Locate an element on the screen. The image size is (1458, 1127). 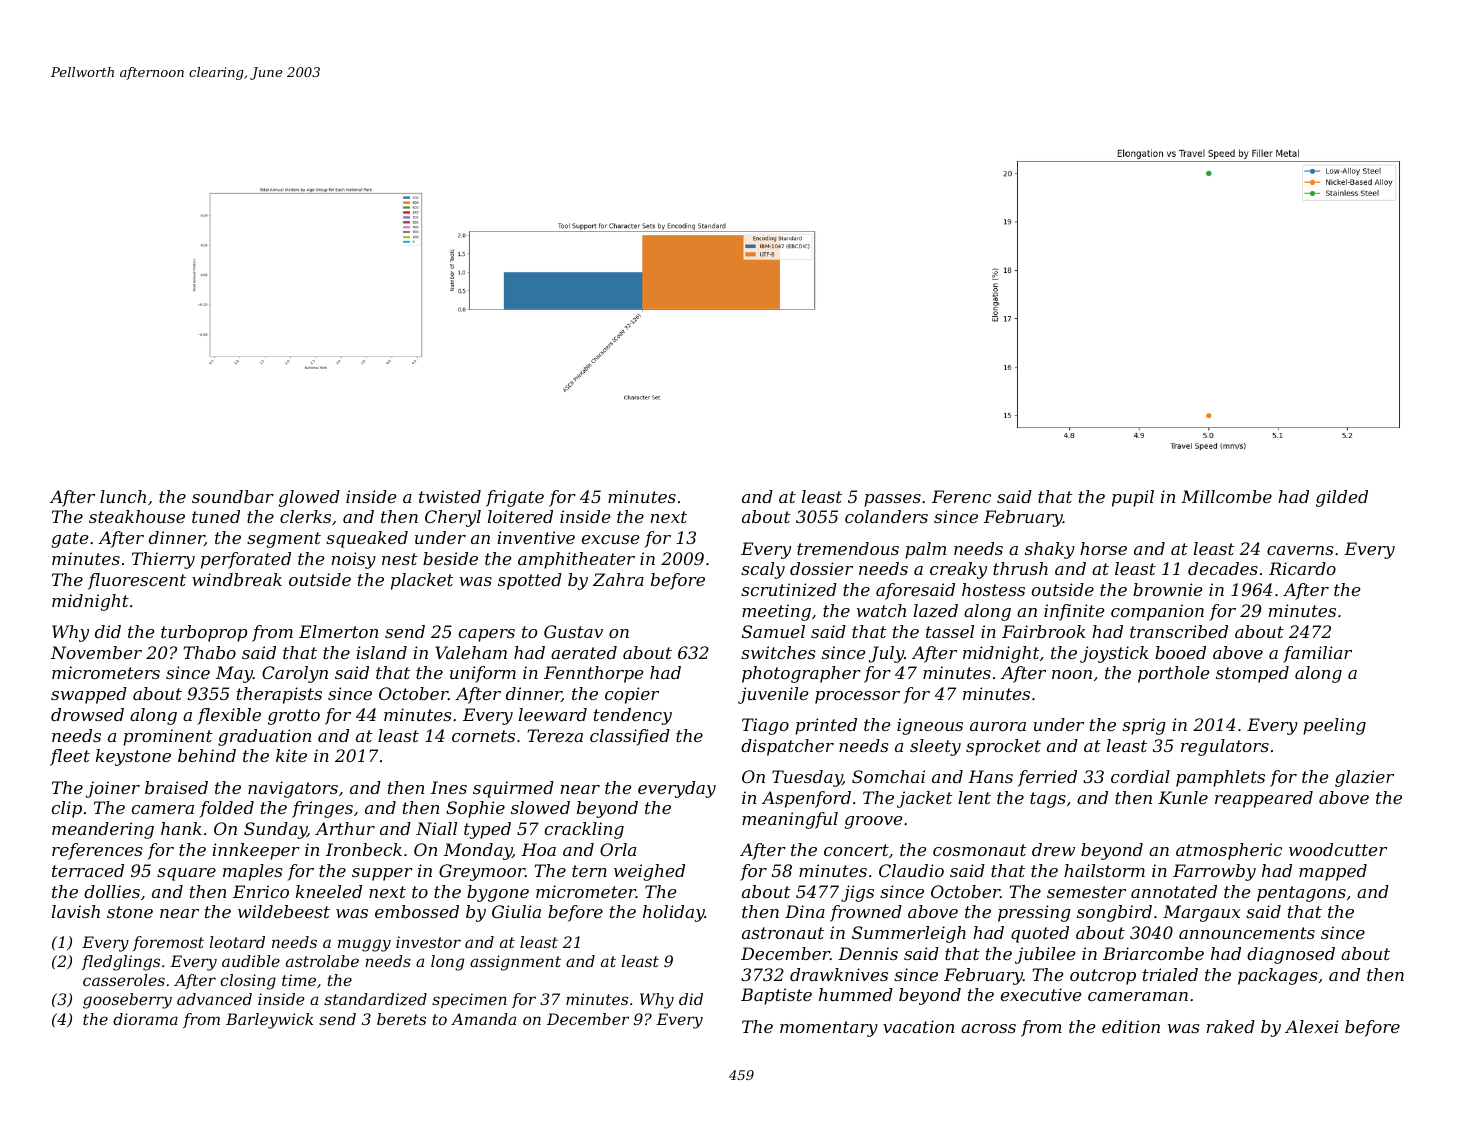
twisted is located at coordinates (450, 496).
